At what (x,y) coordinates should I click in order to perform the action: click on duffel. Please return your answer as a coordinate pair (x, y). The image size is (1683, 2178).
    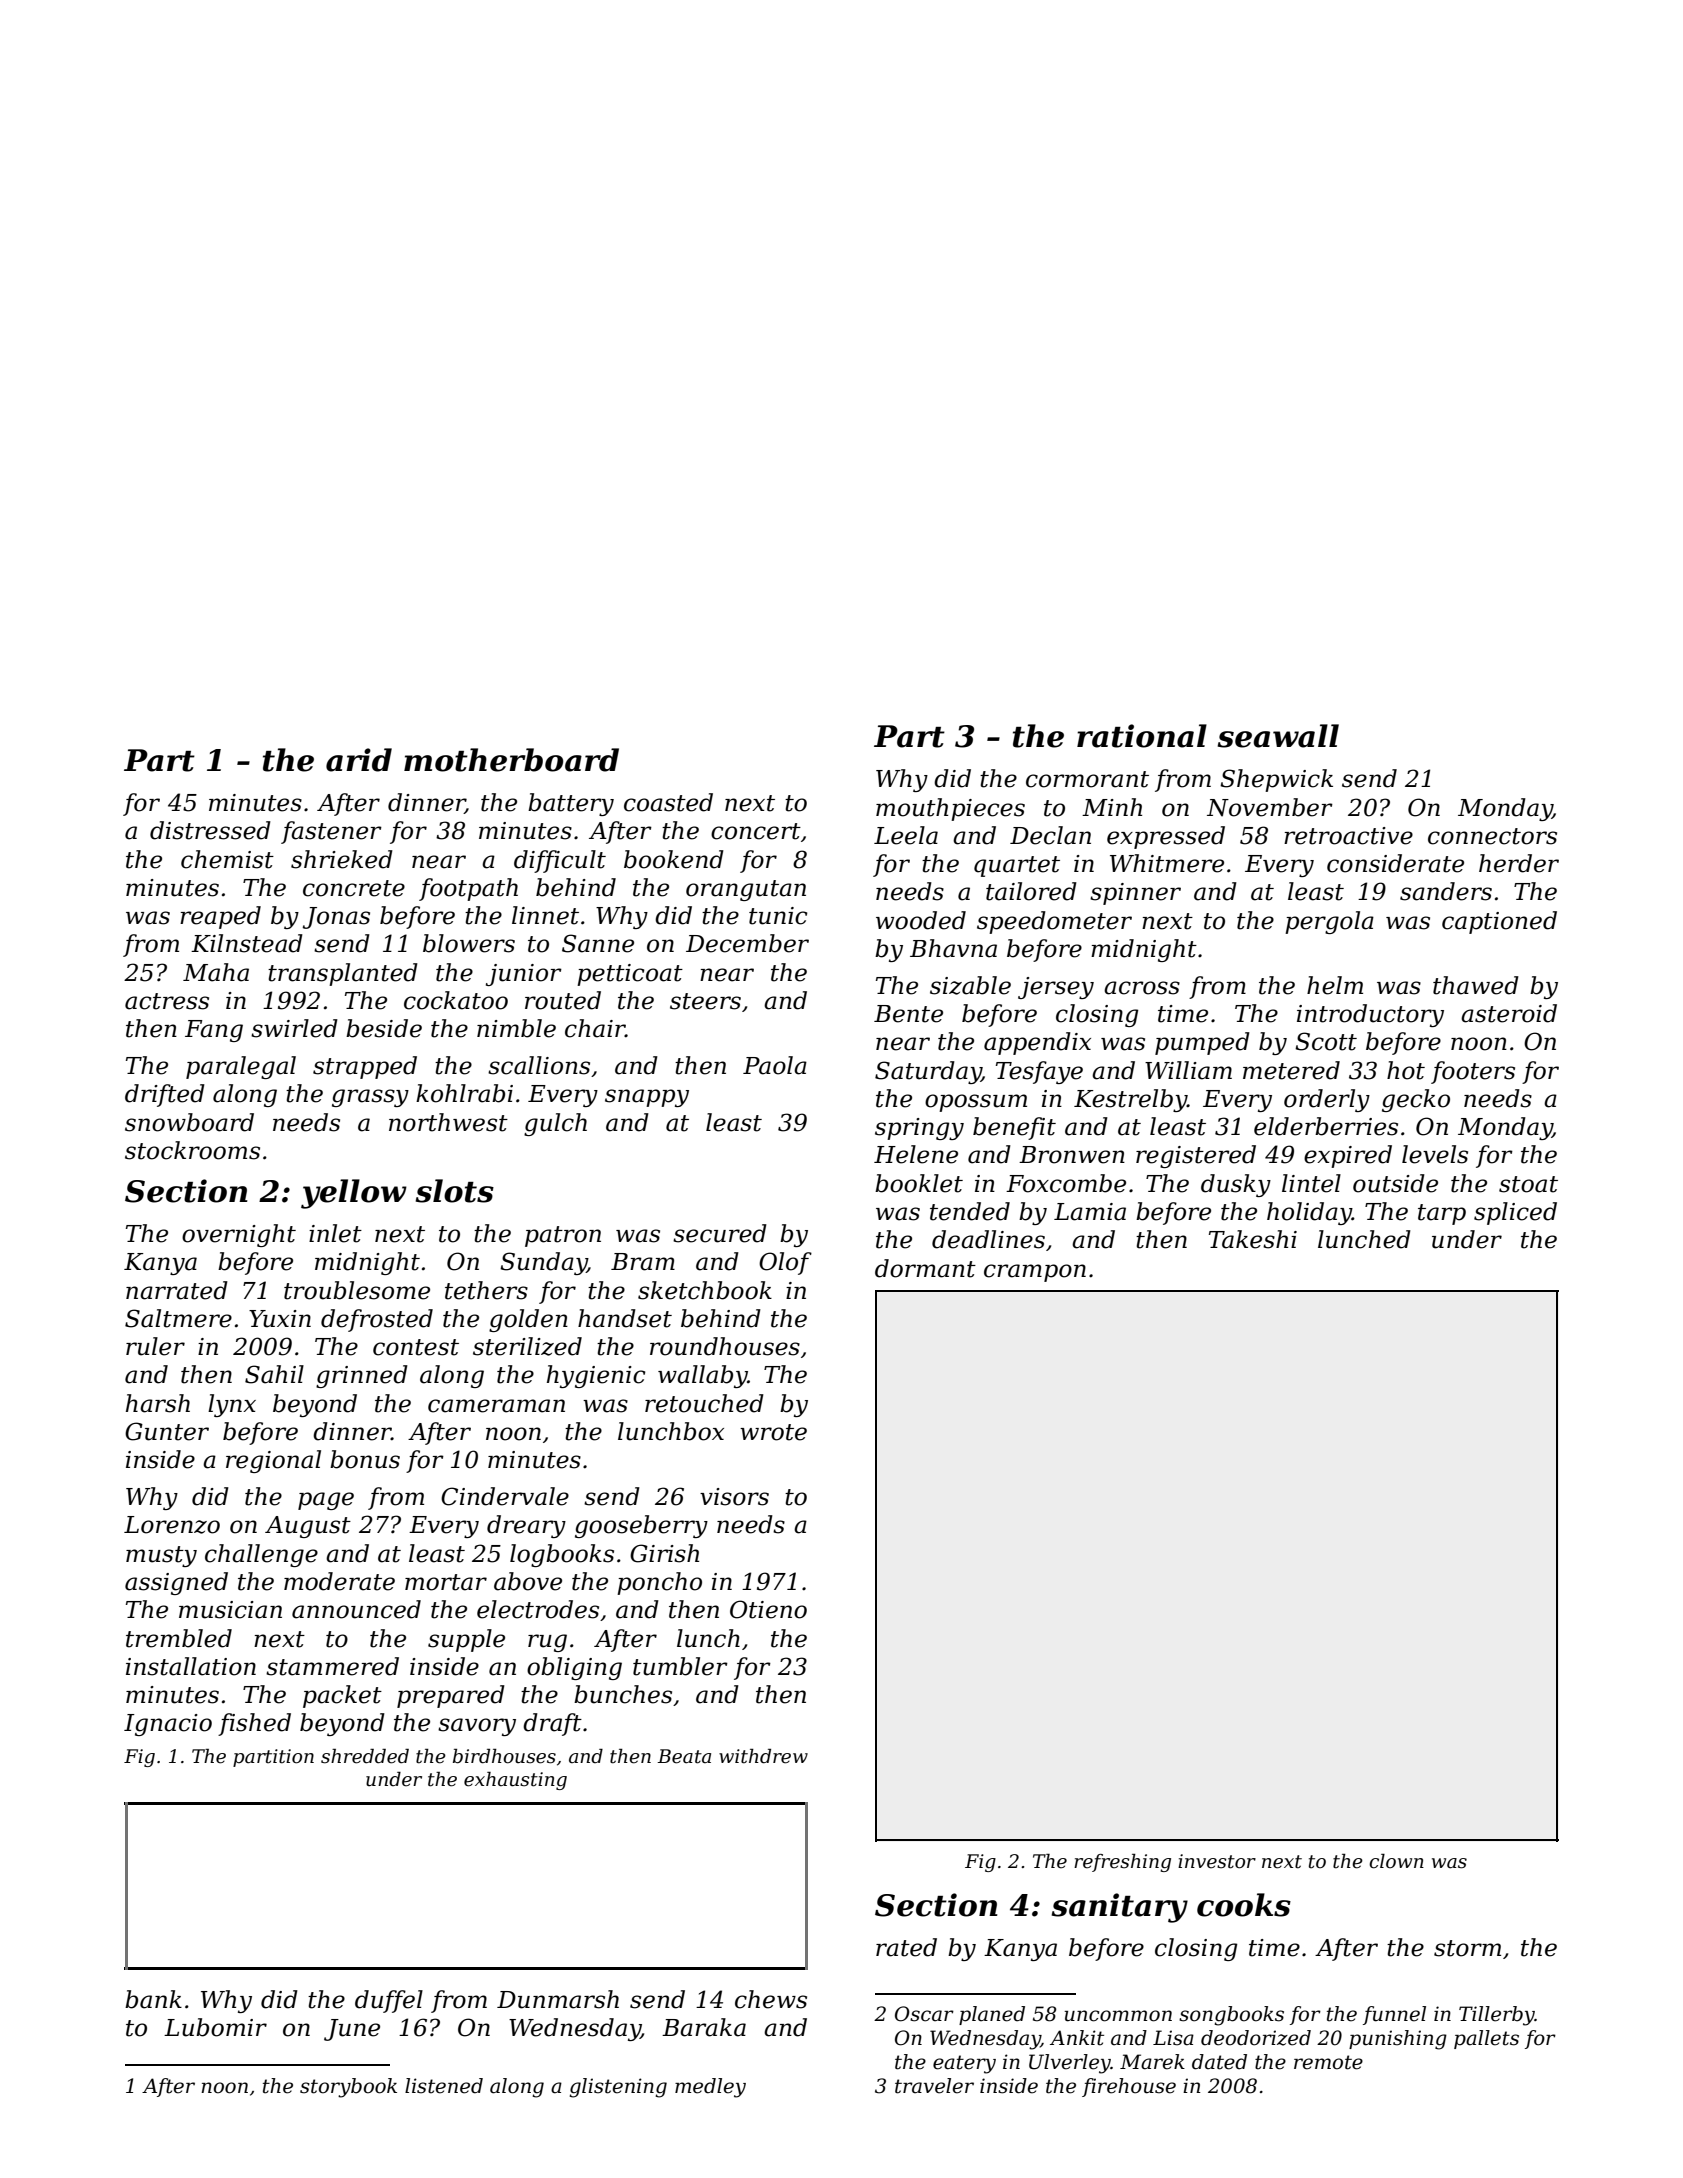
    Looking at the image, I should click on (389, 2001).
